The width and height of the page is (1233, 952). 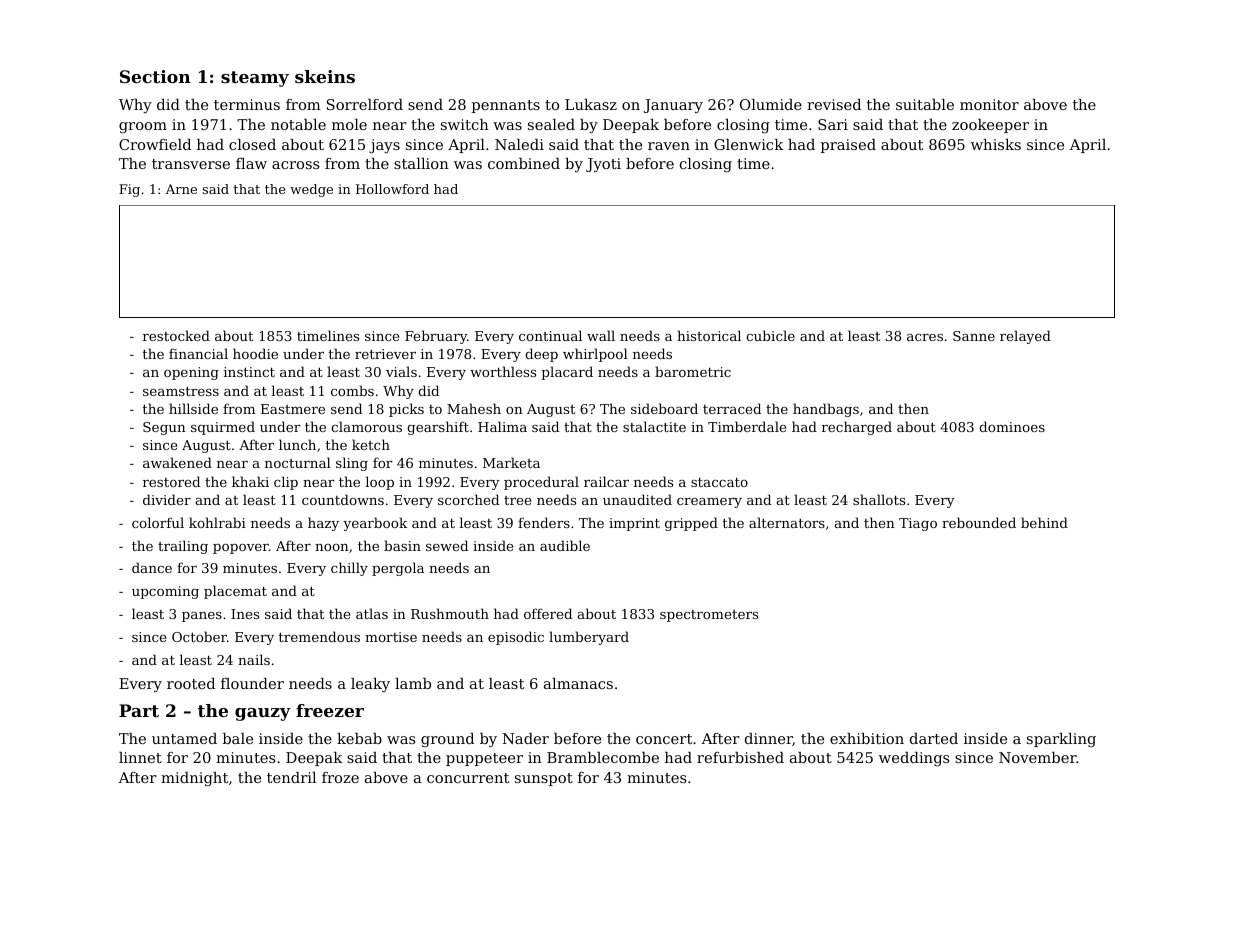 What do you see at coordinates (177, 462) in the page?
I see `awakened` at bounding box center [177, 462].
